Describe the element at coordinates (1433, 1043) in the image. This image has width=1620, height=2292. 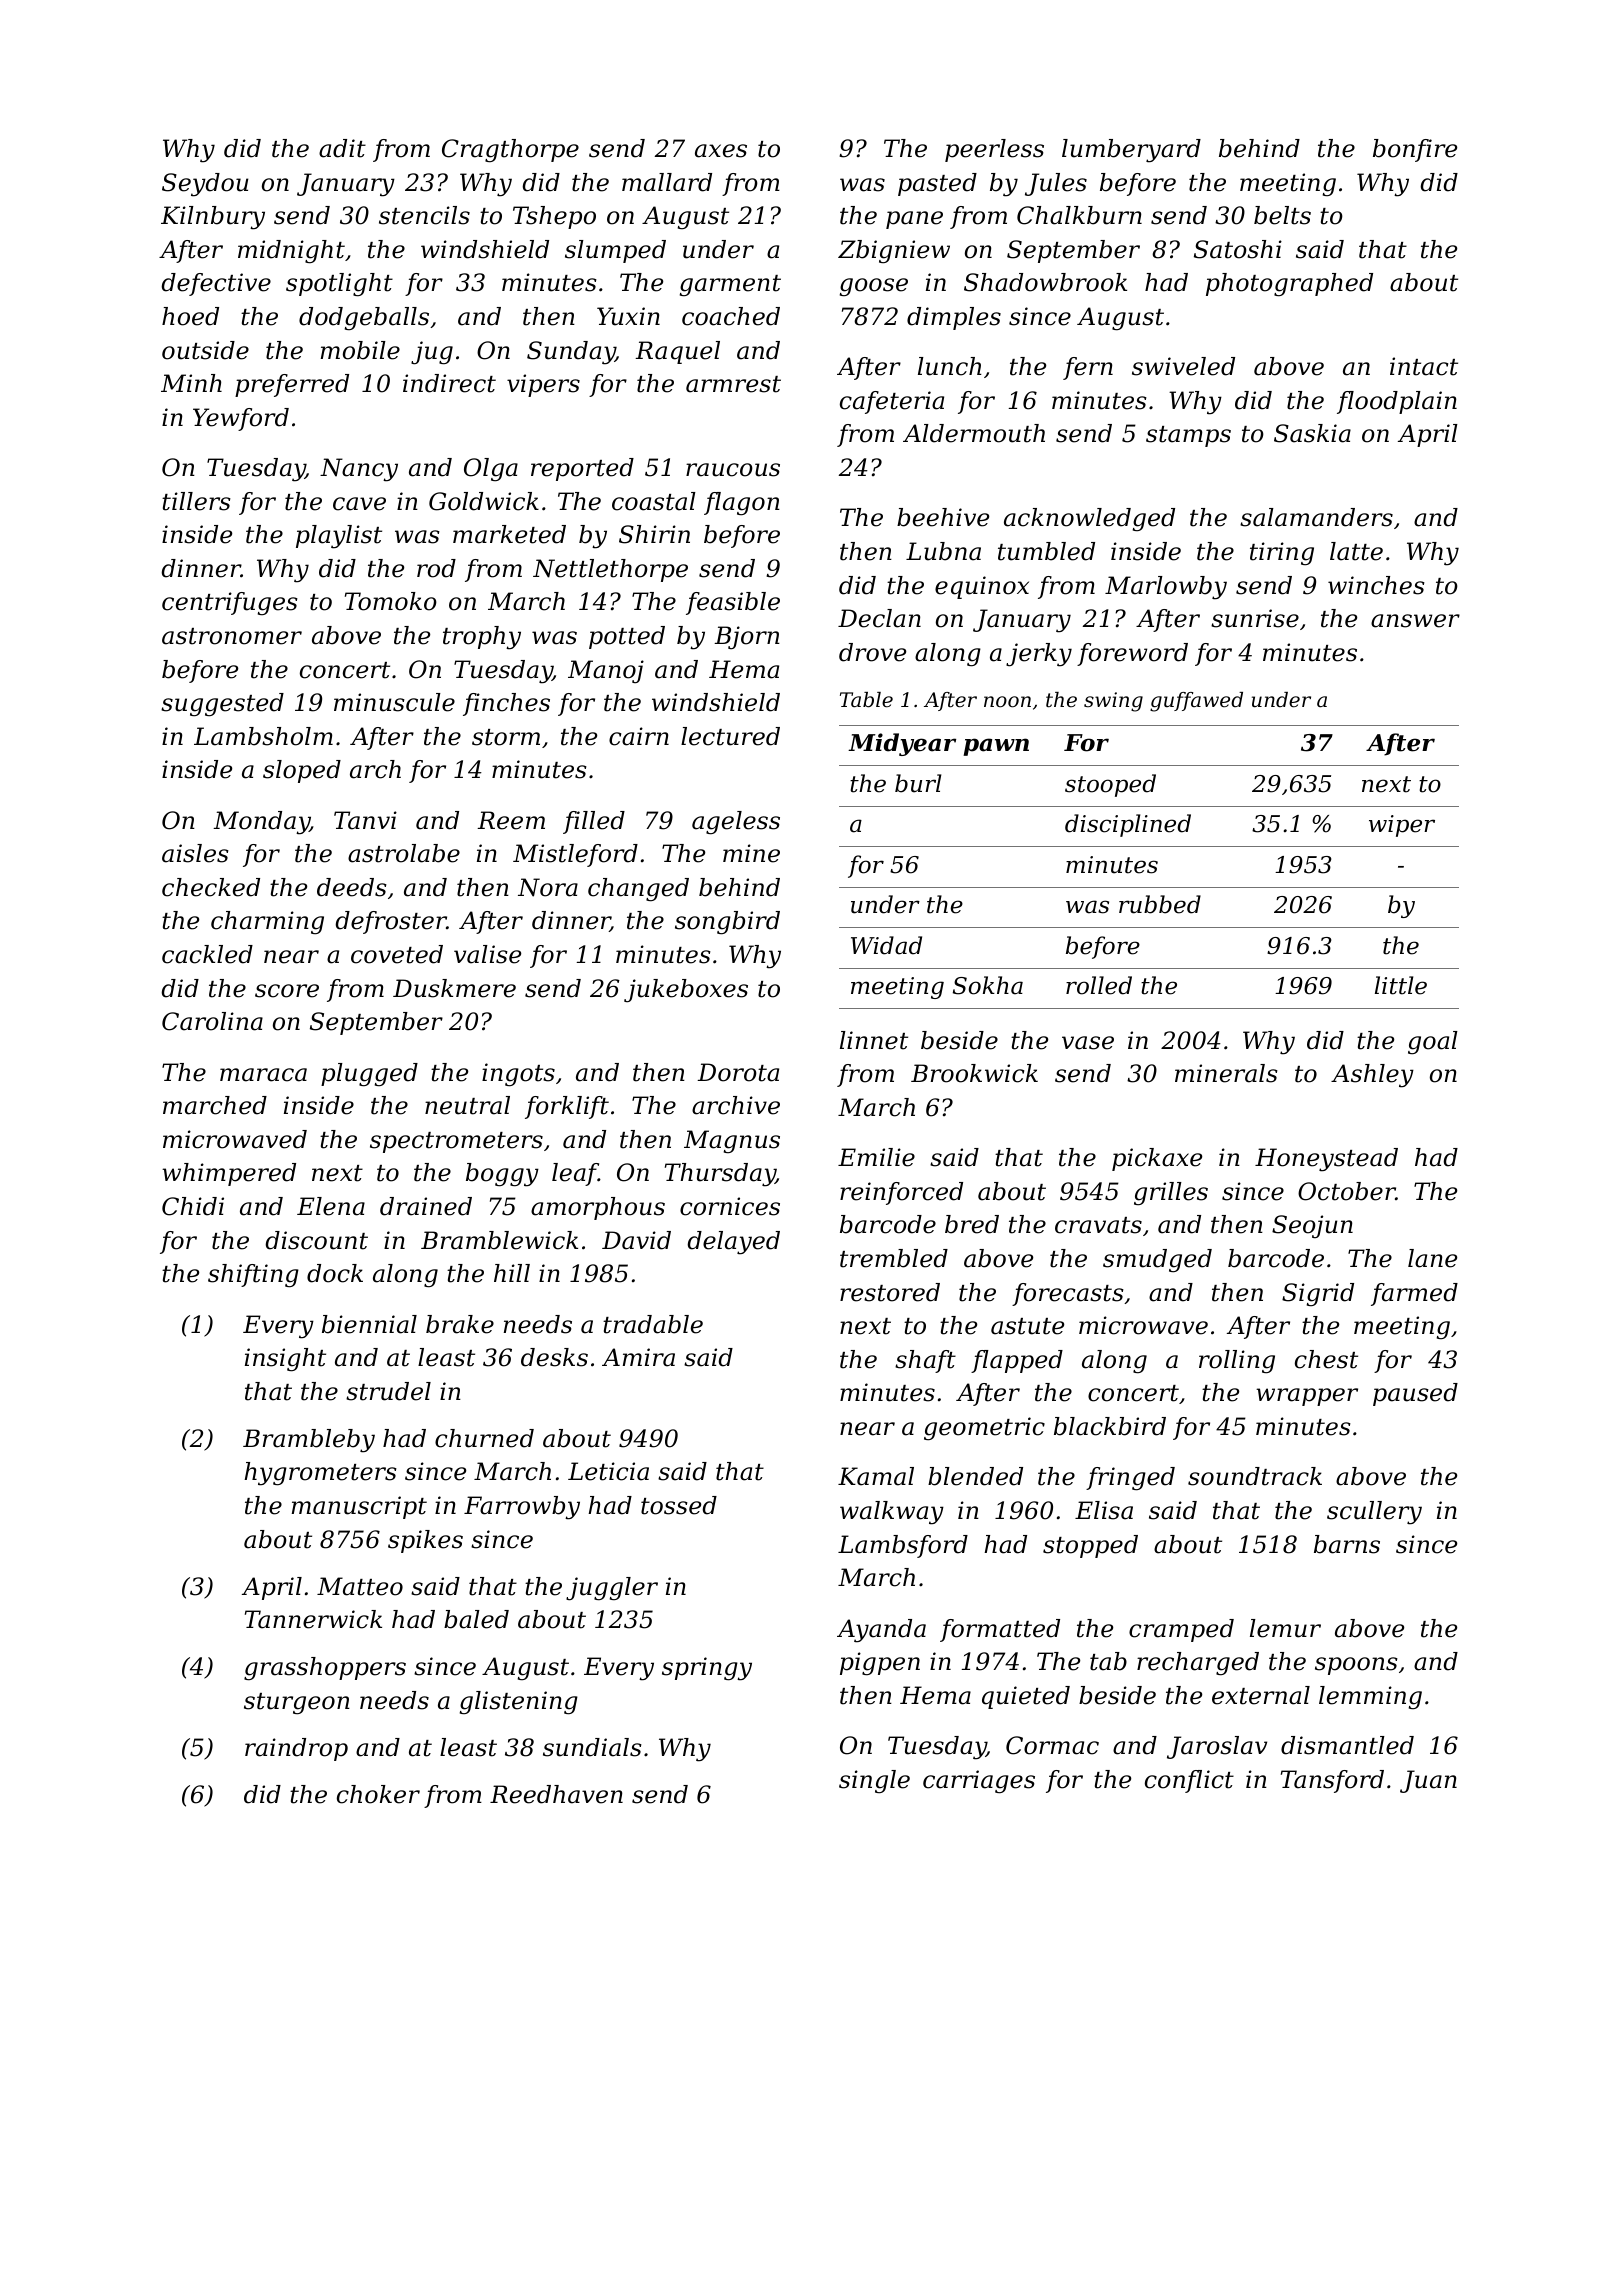
I see `goal` at that location.
